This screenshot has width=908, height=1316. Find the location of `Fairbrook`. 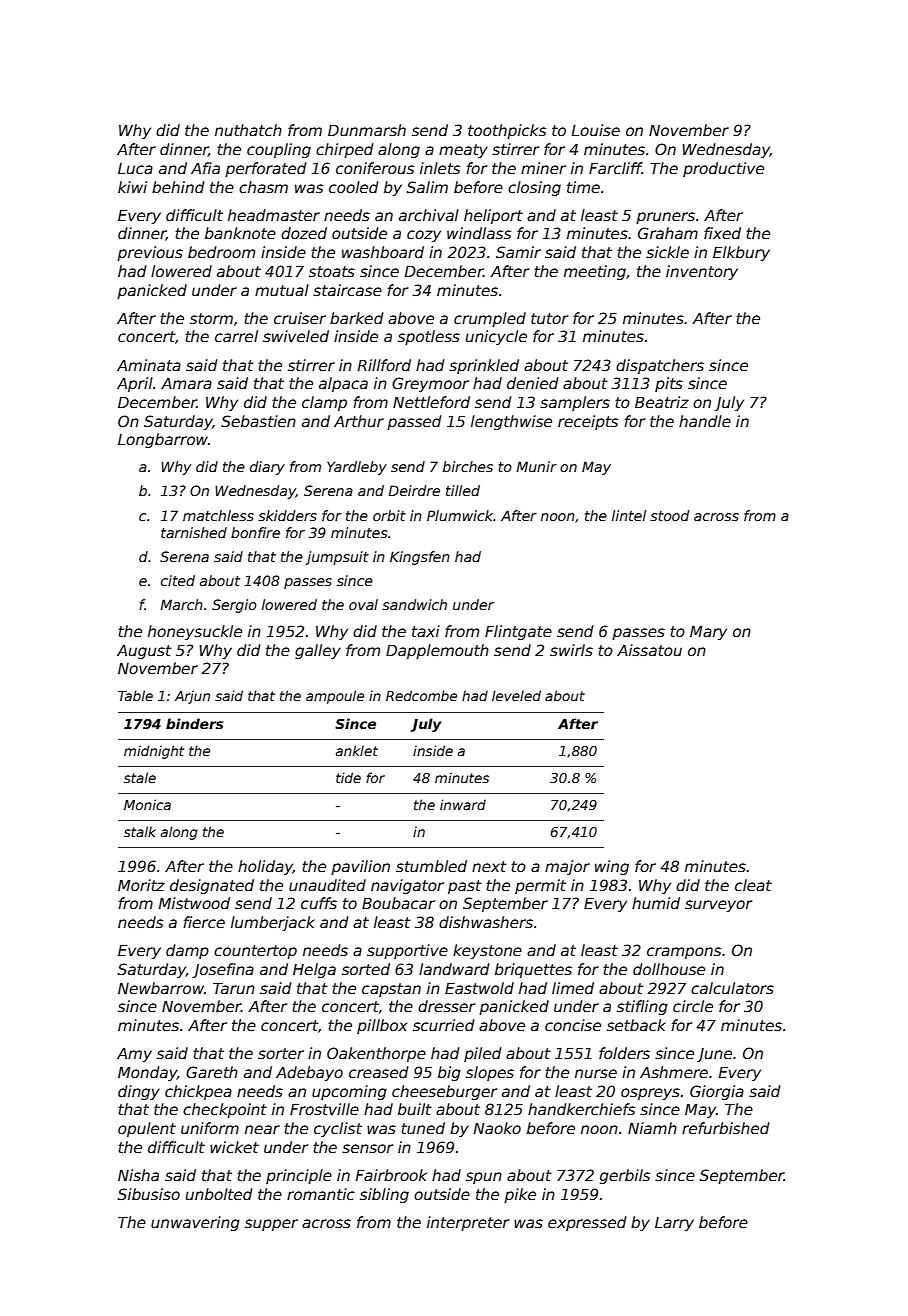

Fairbrook is located at coordinates (391, 1175).
